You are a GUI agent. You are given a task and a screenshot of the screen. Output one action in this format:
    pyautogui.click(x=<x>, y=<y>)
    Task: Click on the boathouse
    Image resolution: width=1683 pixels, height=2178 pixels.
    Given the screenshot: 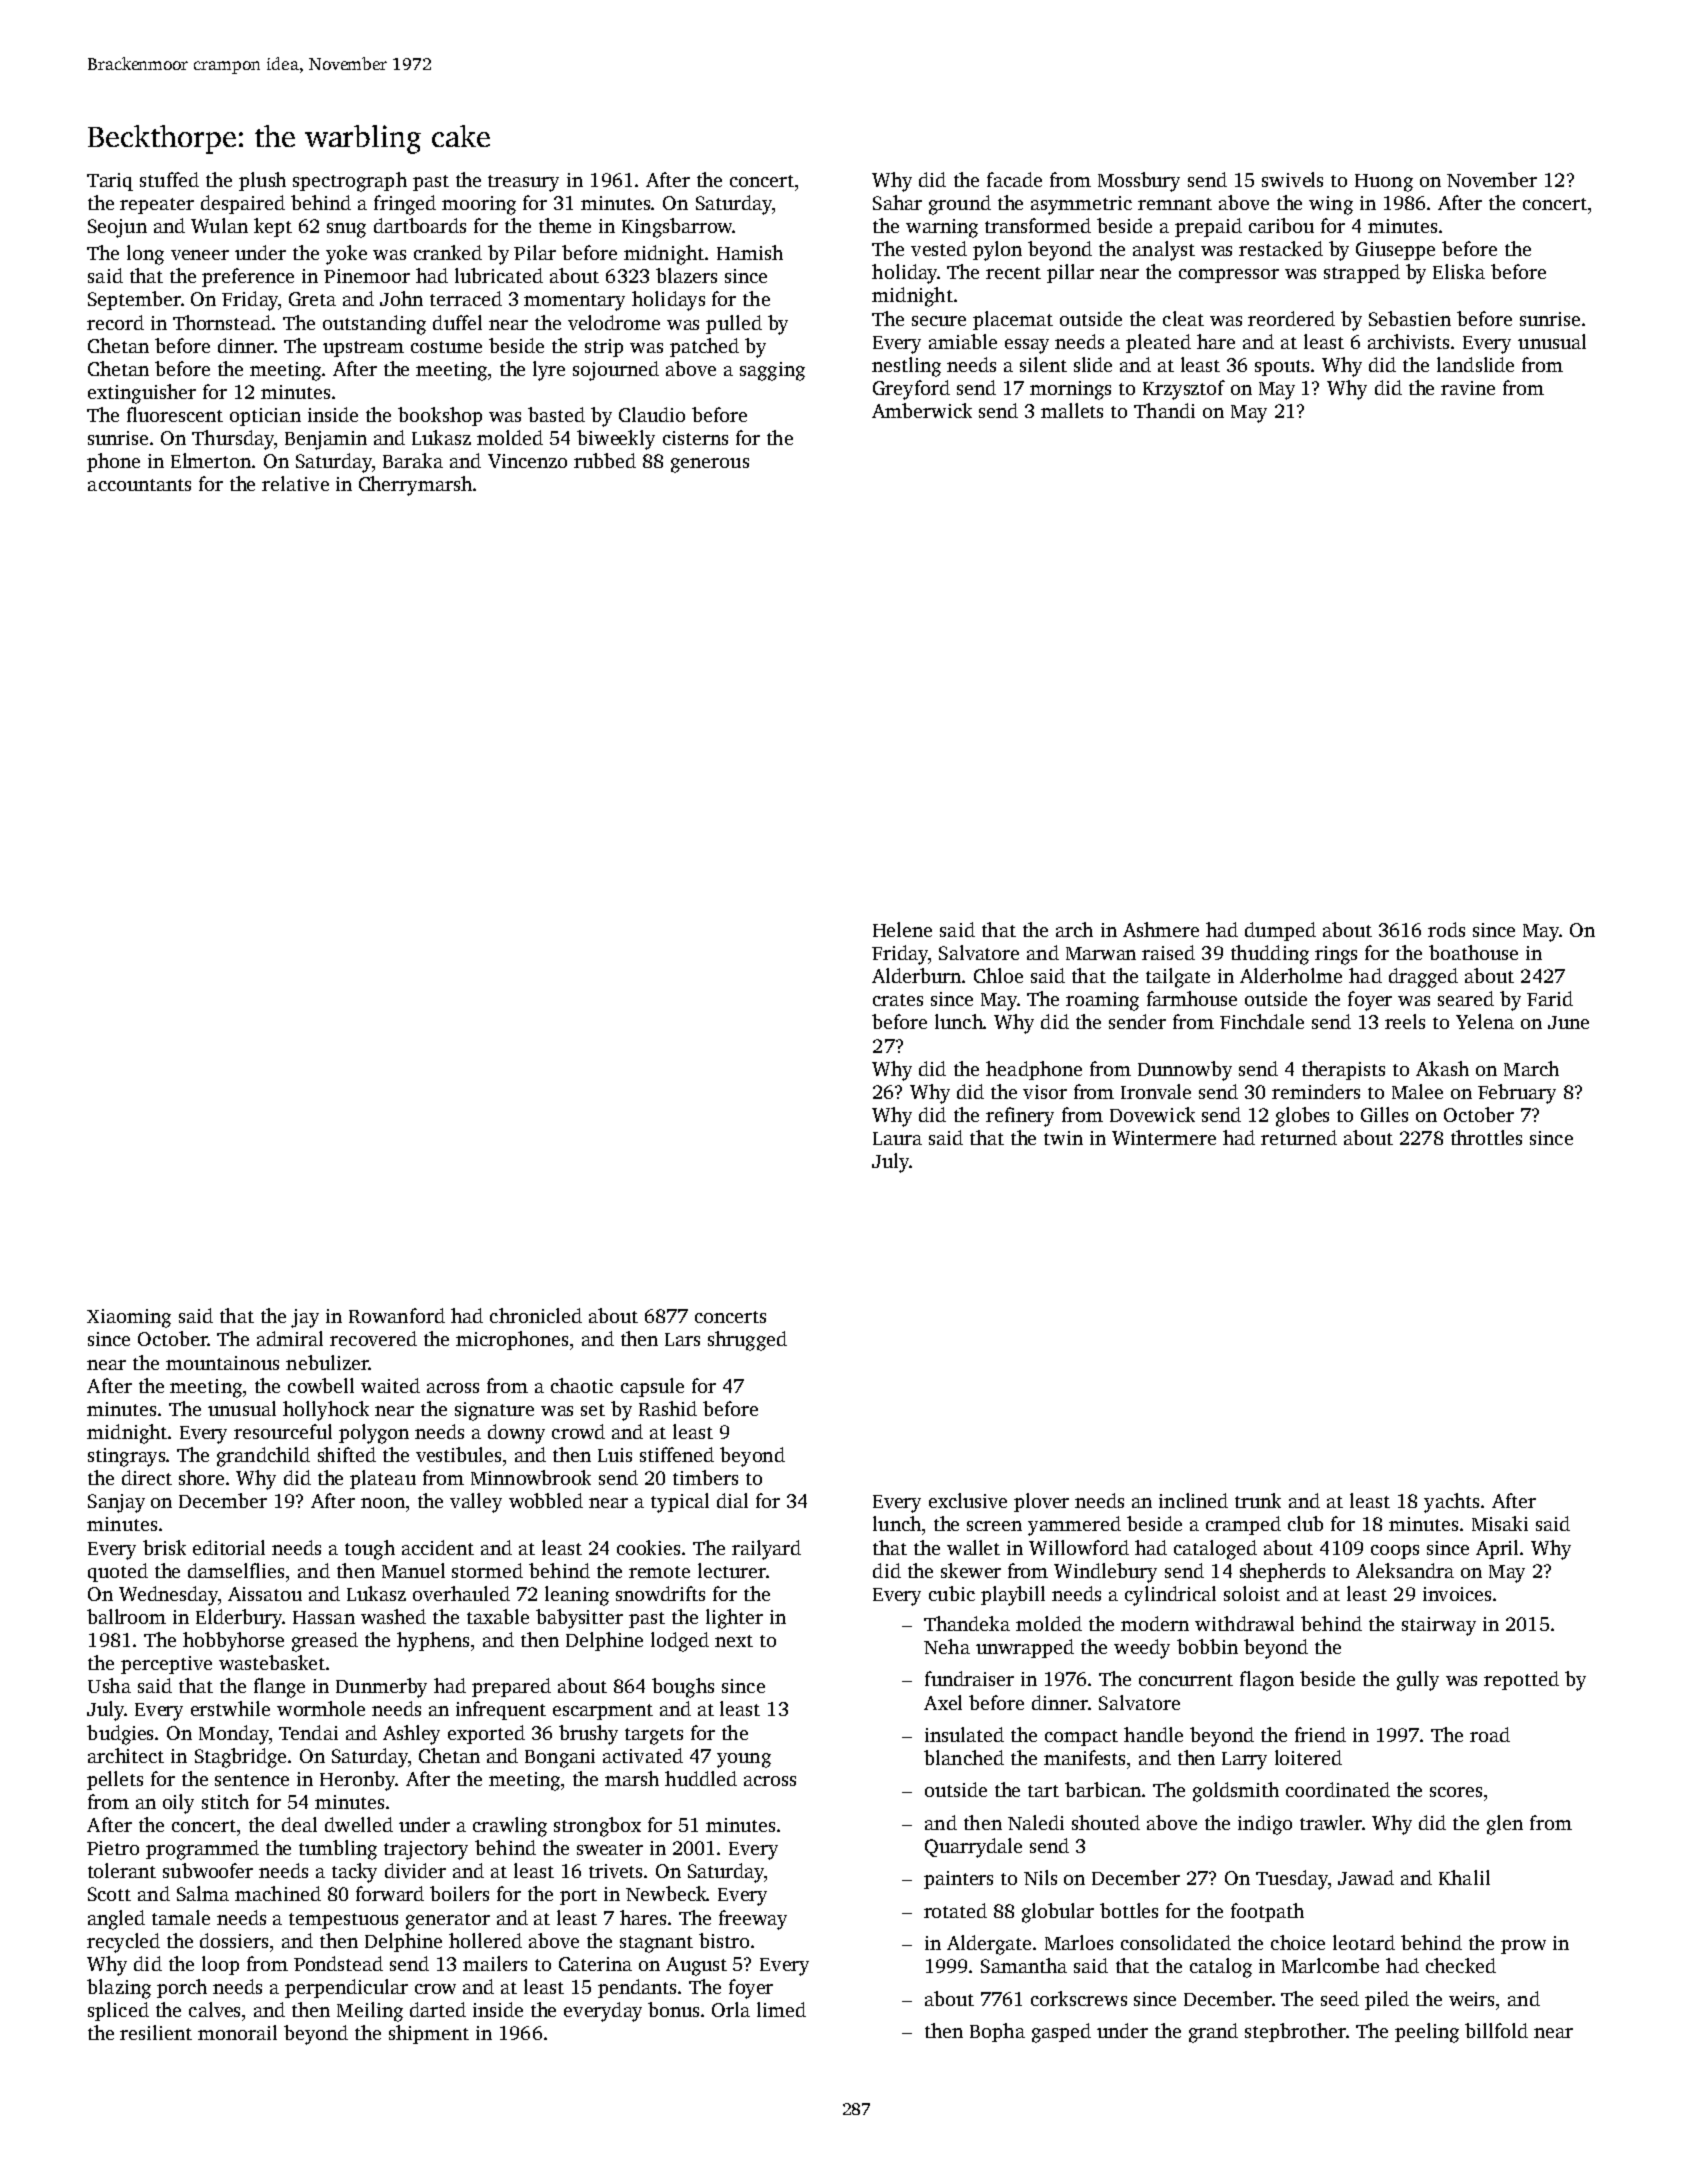 What is the action you would take?
    pyautogui.click(x=1473, y=952)
